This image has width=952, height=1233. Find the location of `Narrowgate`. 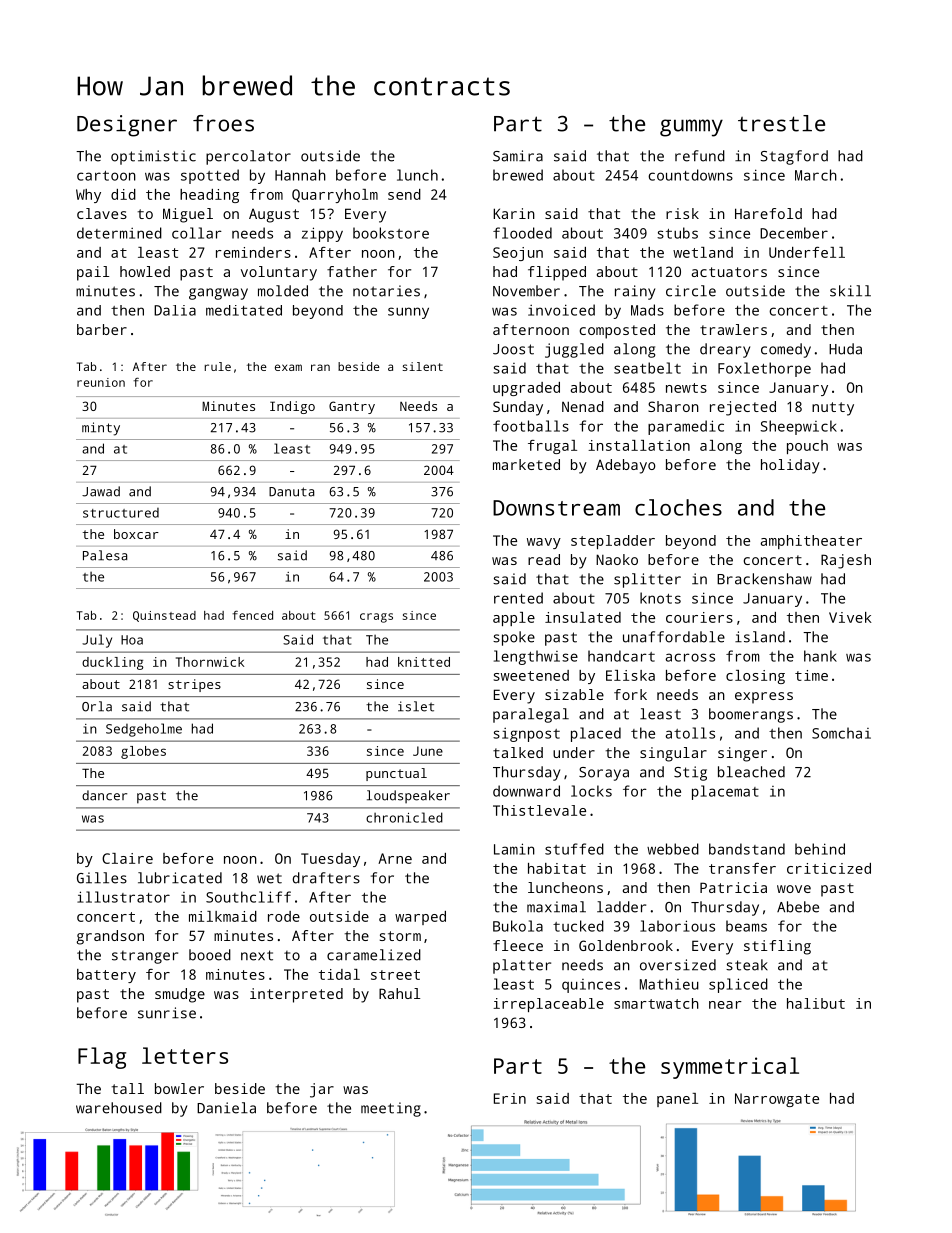

Narrowgate is located at coordinates (777, 1100).
